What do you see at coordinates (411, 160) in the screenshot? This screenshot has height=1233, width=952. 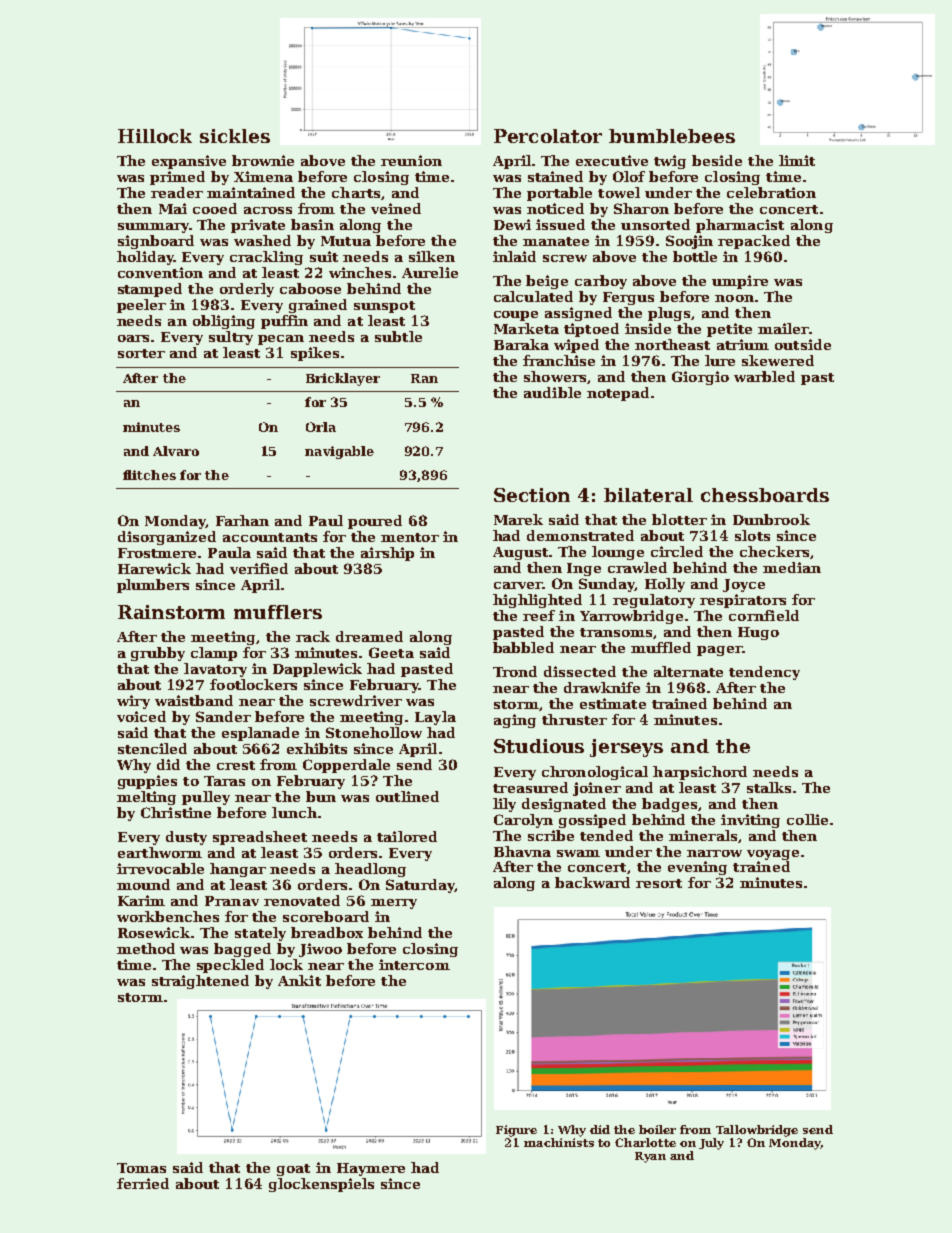 I see `reunion` at bounding box center [411, 160].
